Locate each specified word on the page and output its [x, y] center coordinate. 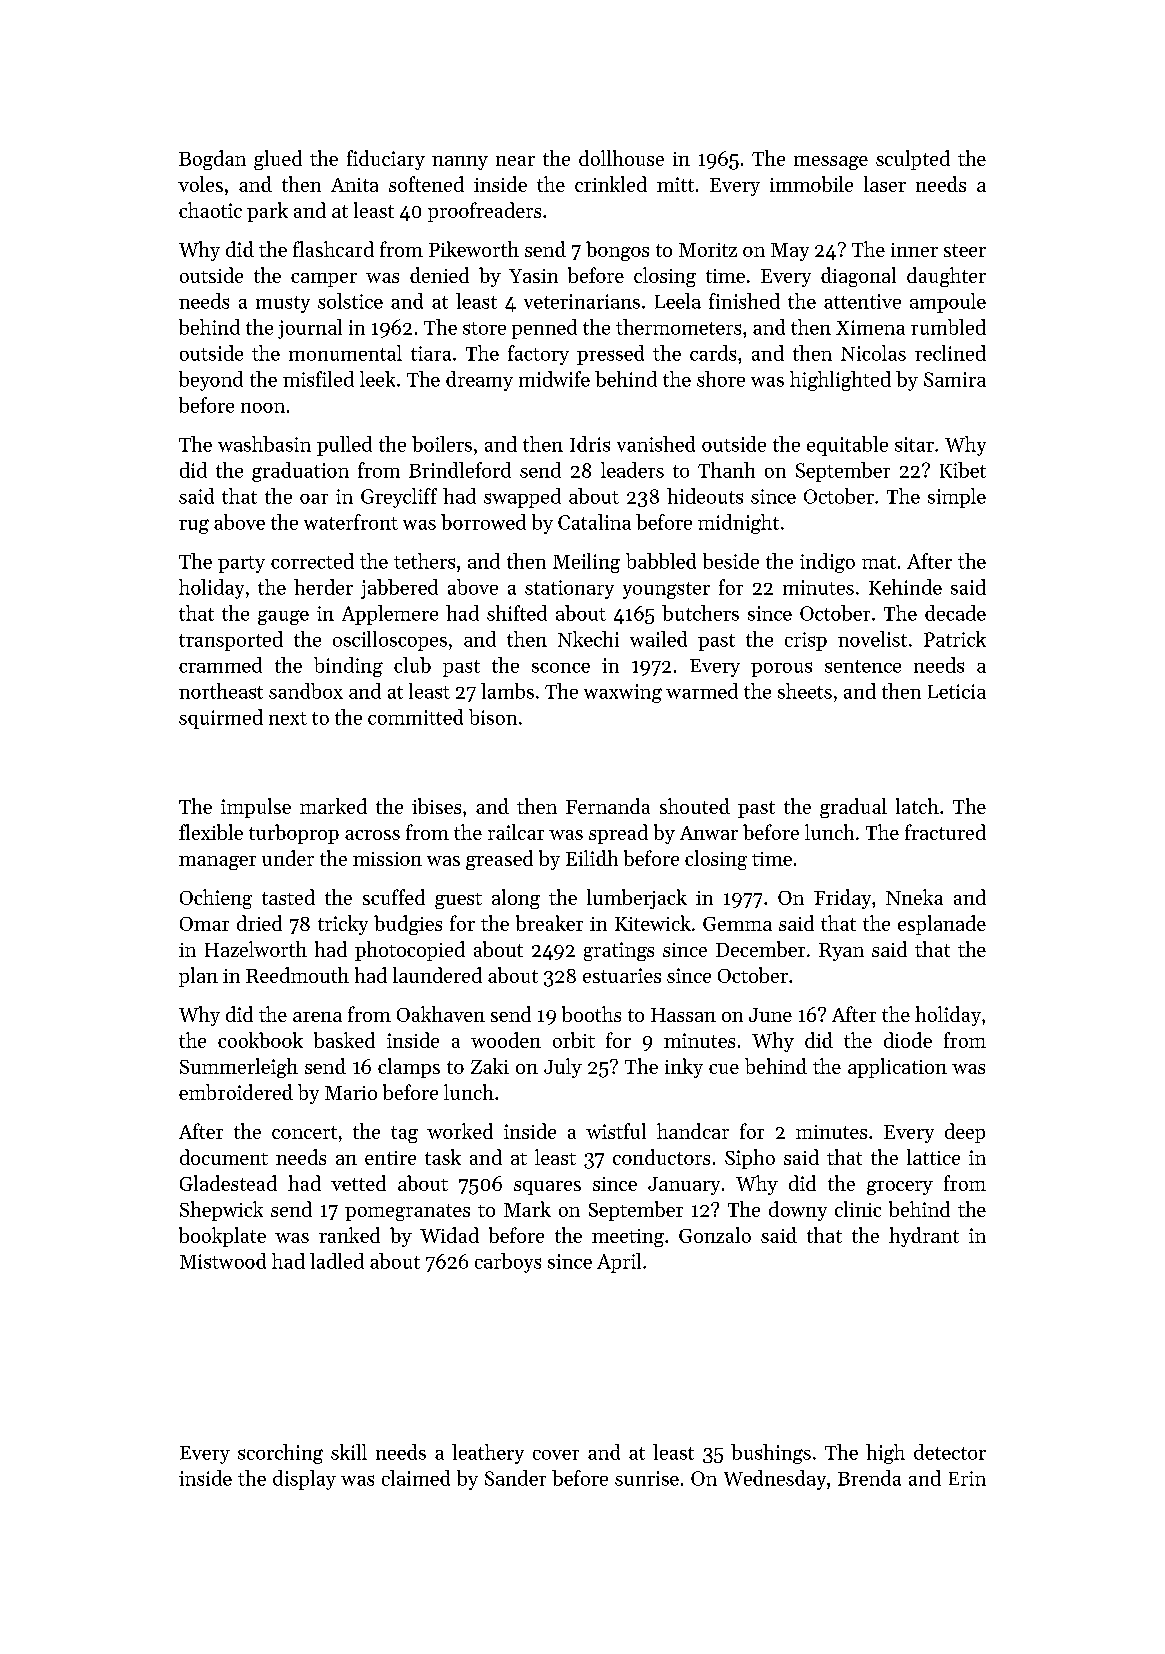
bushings [771, 1454]
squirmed [221, 719]
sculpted [913, 160]
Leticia [957, 691]
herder [323, 587]
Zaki [490, 1066]
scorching [280, 1454]
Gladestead [228, 1183]
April [619, 1263]
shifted [517, 613]
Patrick [955, 639]
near [515, 161]
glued [278, 160]
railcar [516, 832]
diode [908, 1040]
